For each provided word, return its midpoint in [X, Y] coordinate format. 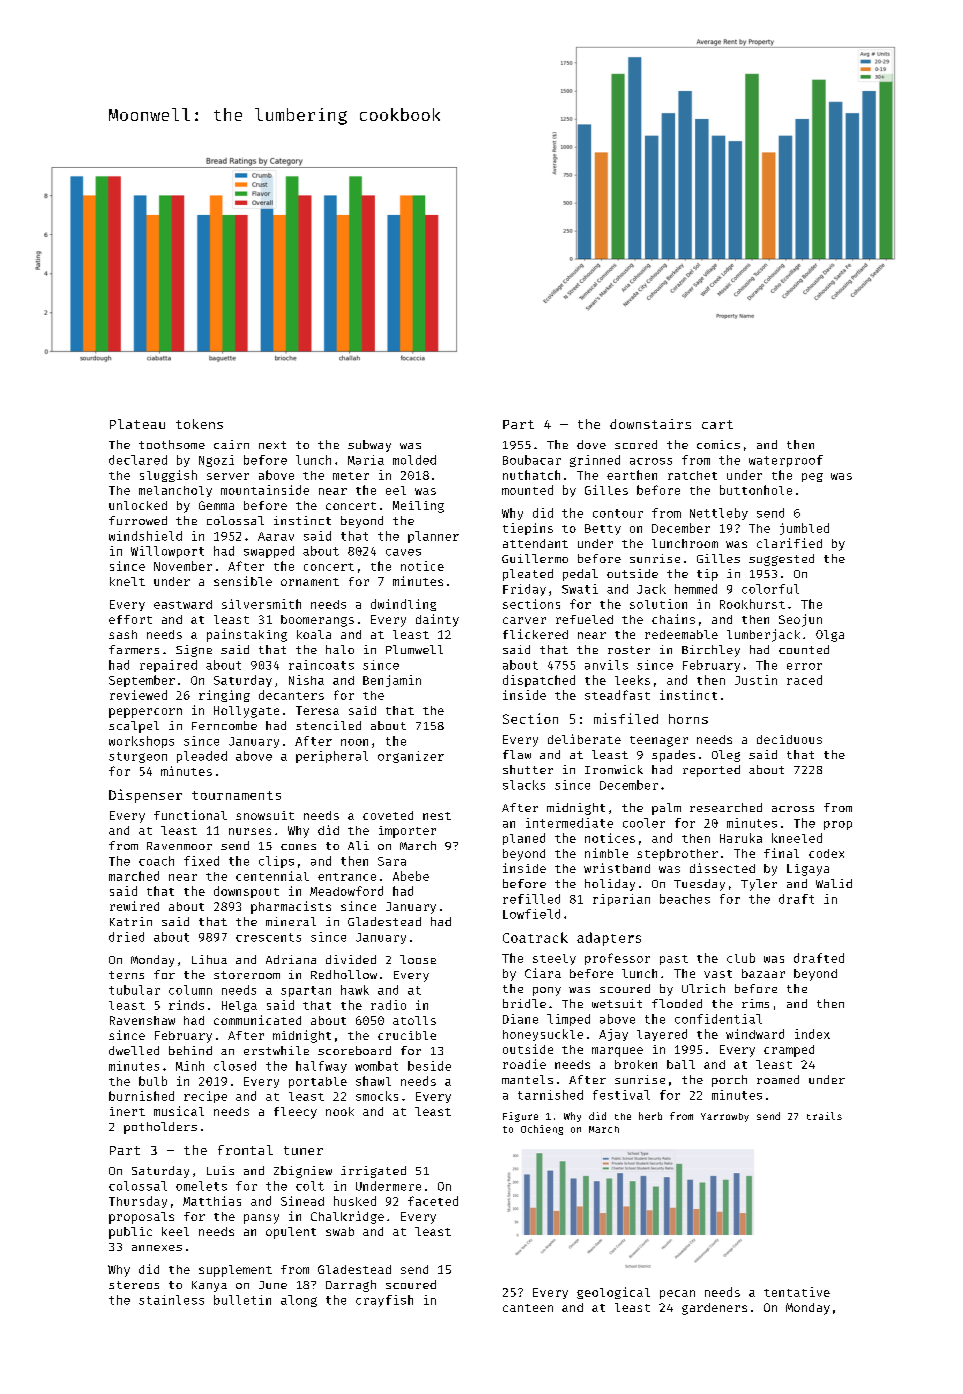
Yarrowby [725, 1117]
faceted [433, 1201]
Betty [603, 529]
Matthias [212, 1201]
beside [429, 1066]
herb [650, 1116]
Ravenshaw [142, 1020]
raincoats [321, 665]
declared [138, 460]
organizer [411, 757]
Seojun [800, 620]
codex [826, 853]
